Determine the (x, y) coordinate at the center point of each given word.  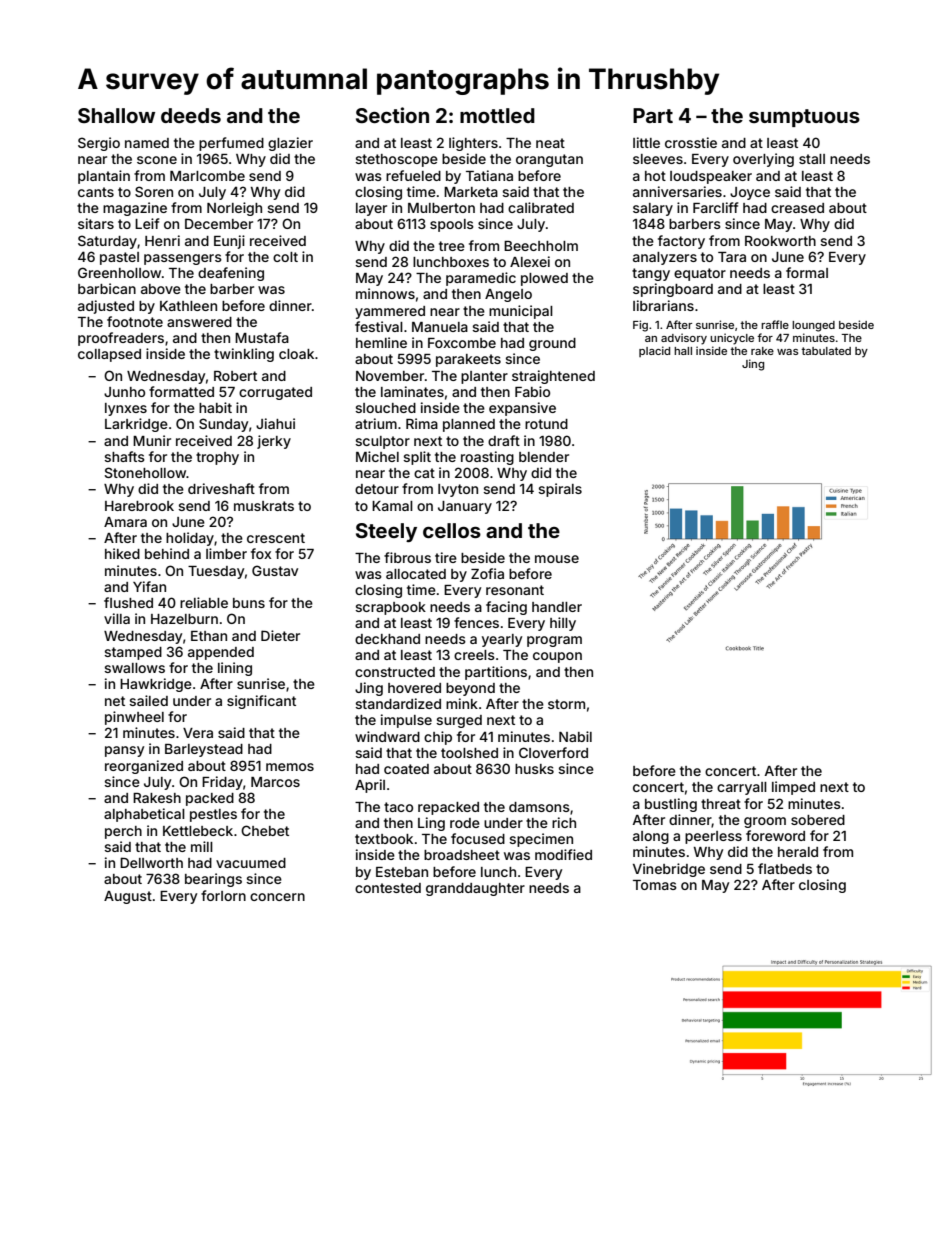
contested (388, 888)
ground (552, 344)
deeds (191, 115)
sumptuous (804, 118)
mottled (497, 115)
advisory (684, 339)
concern (277, 897)
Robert (235, 376)
